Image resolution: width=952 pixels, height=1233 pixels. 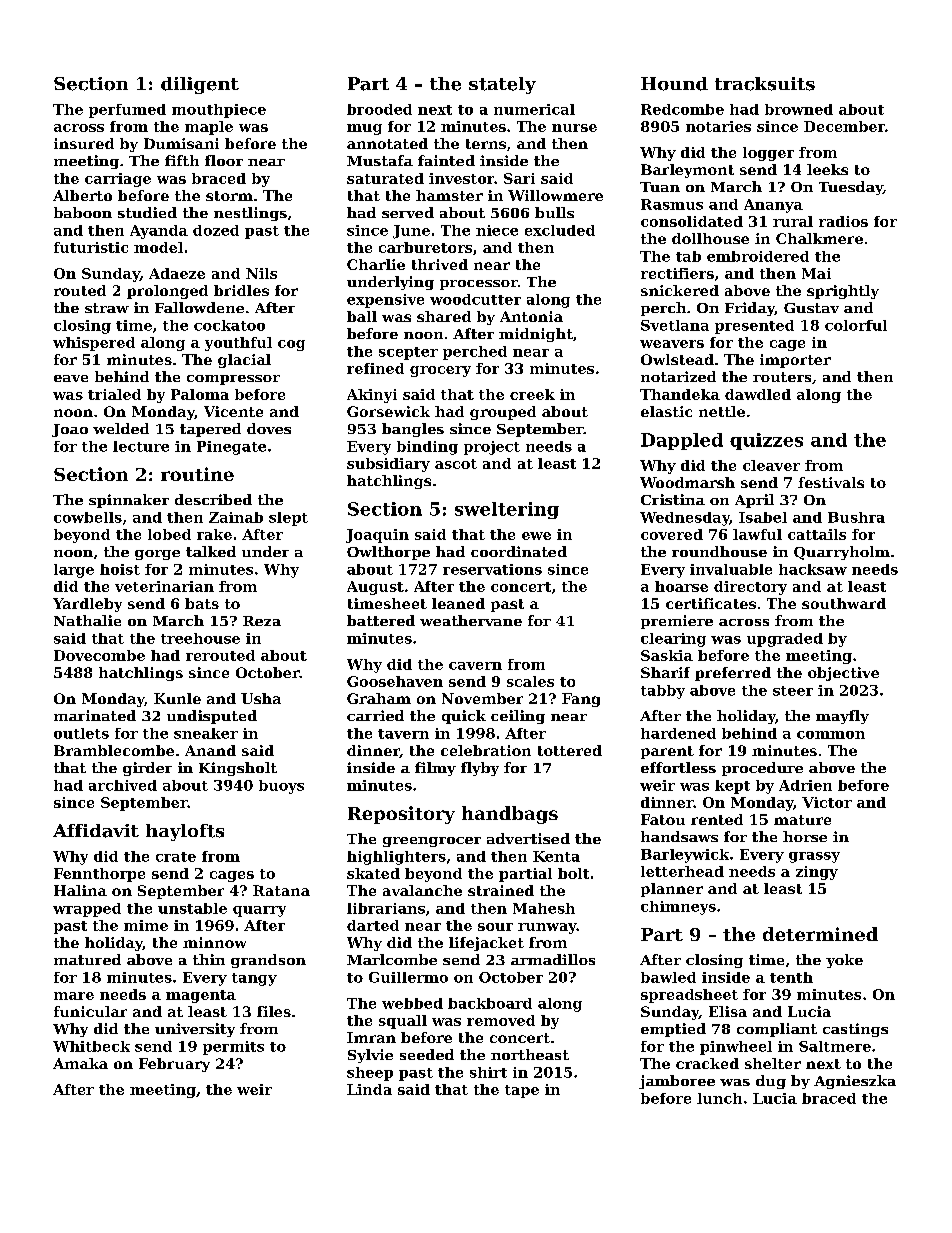 I want to click on Dovecombe, so click(x=99, y=655).
